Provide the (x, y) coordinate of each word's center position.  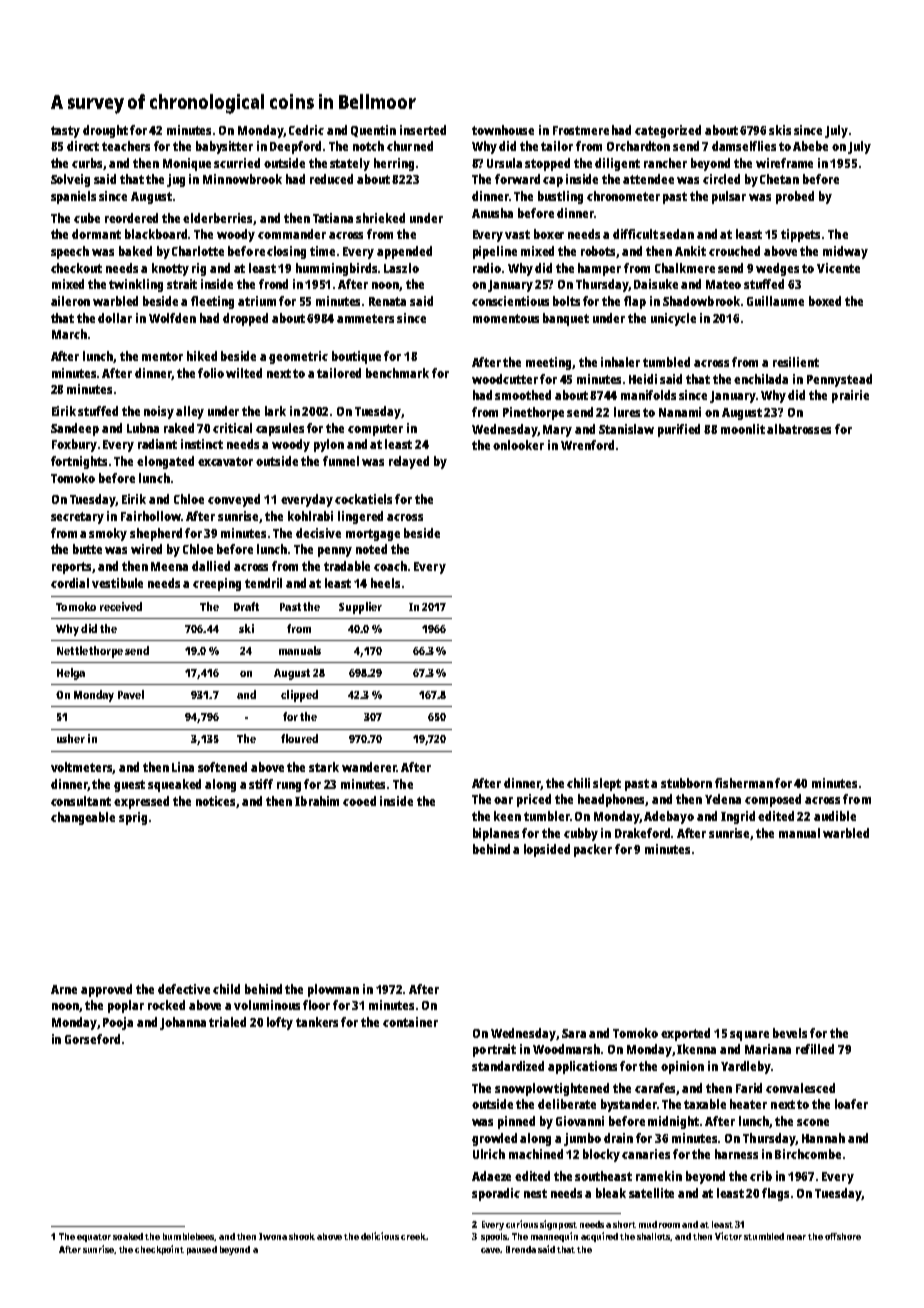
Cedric (306, 130)
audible (835, 816)
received (121, 606)
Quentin (373, 131)
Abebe (810, 146)
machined (536, 1154)
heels (385, 583)
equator (94, 1238)
